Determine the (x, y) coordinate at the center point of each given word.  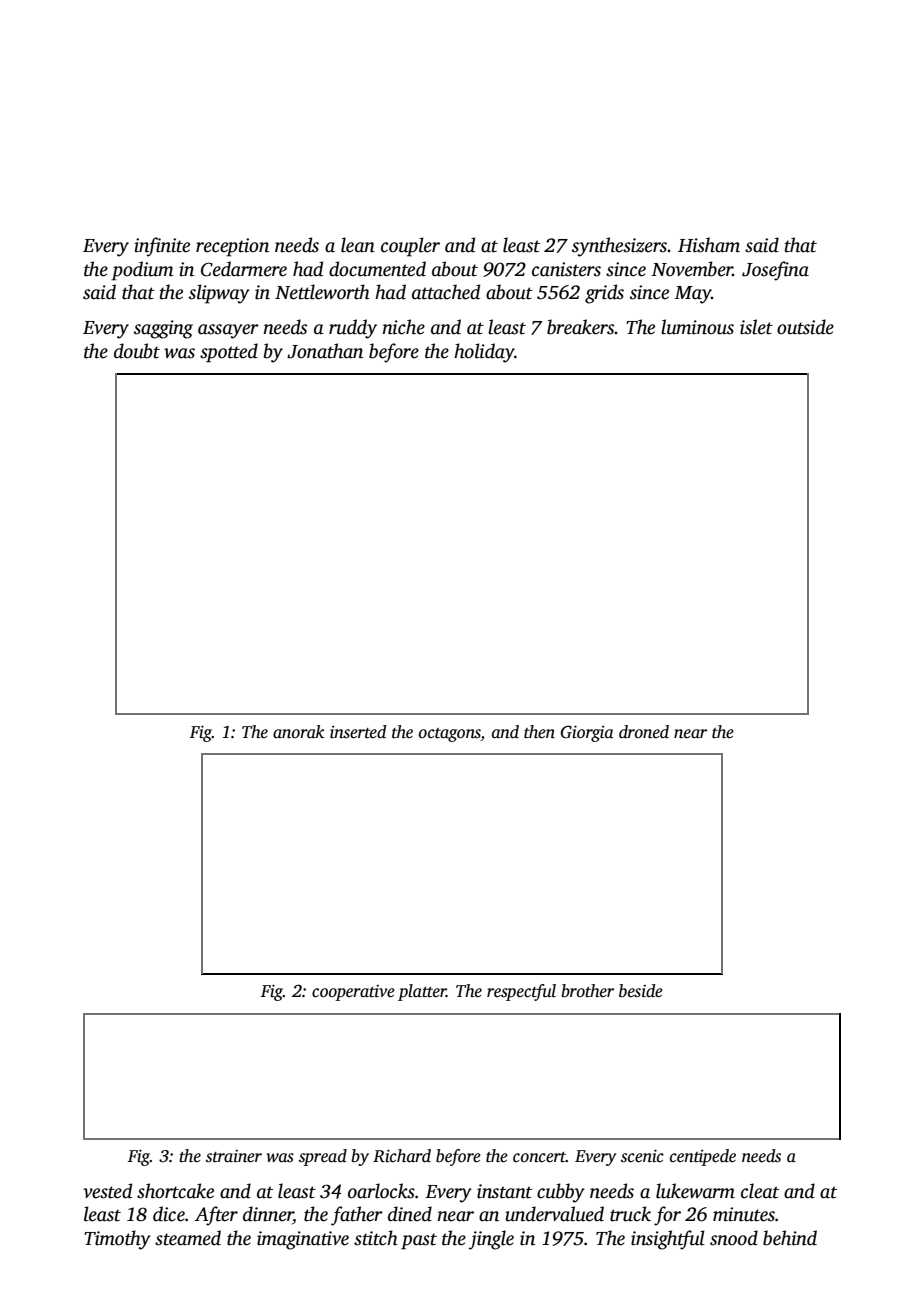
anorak (299, 732)
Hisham (709, 245)
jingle (491, 1240)
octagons (450, 735)
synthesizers (619, 247)
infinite (162, 247)
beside (641, 991)
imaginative (303, 1240)
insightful (668, 1240)
